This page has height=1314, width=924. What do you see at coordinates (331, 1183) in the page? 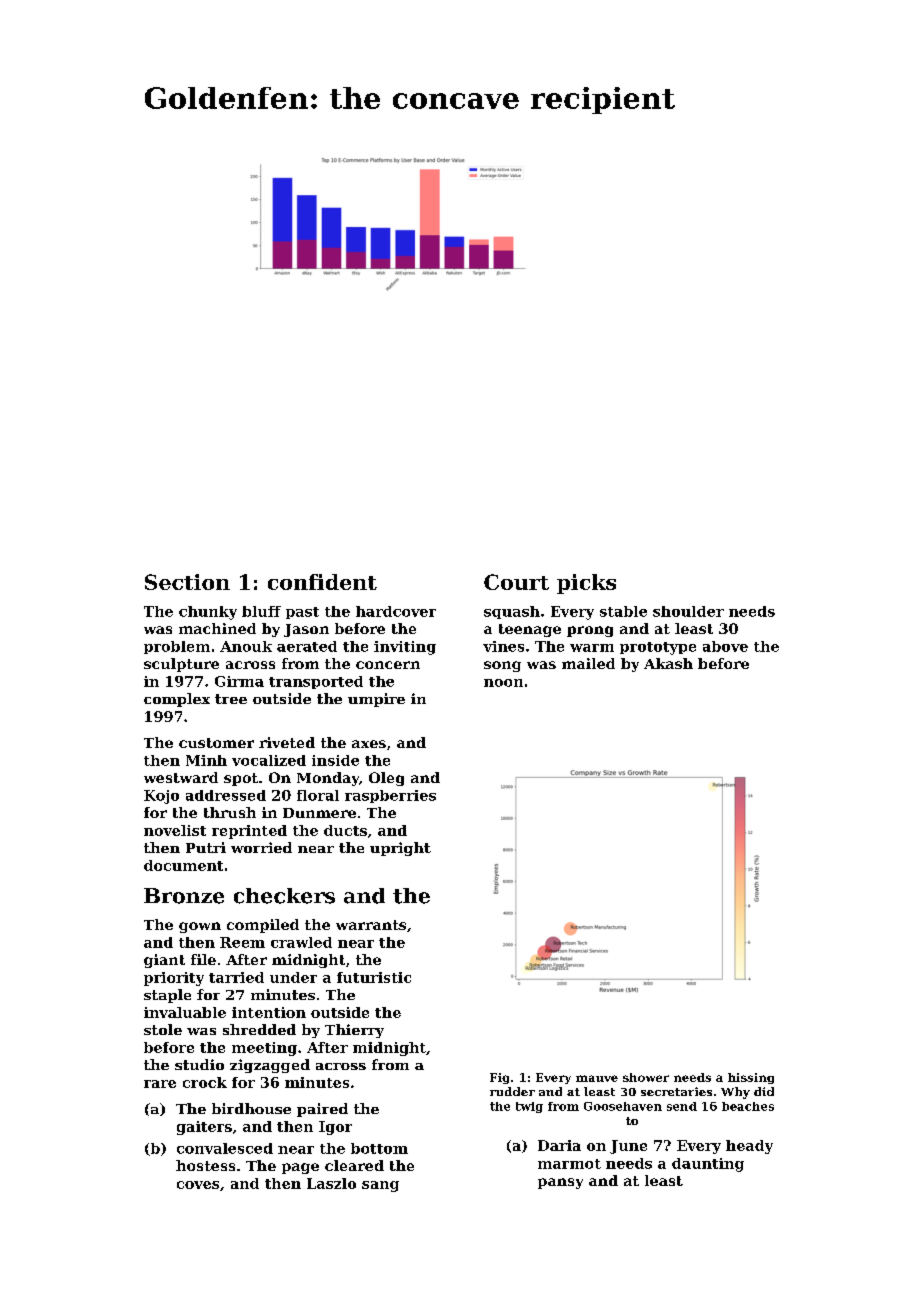
I see `Laszlo` at bounding box center [331, 1183].
